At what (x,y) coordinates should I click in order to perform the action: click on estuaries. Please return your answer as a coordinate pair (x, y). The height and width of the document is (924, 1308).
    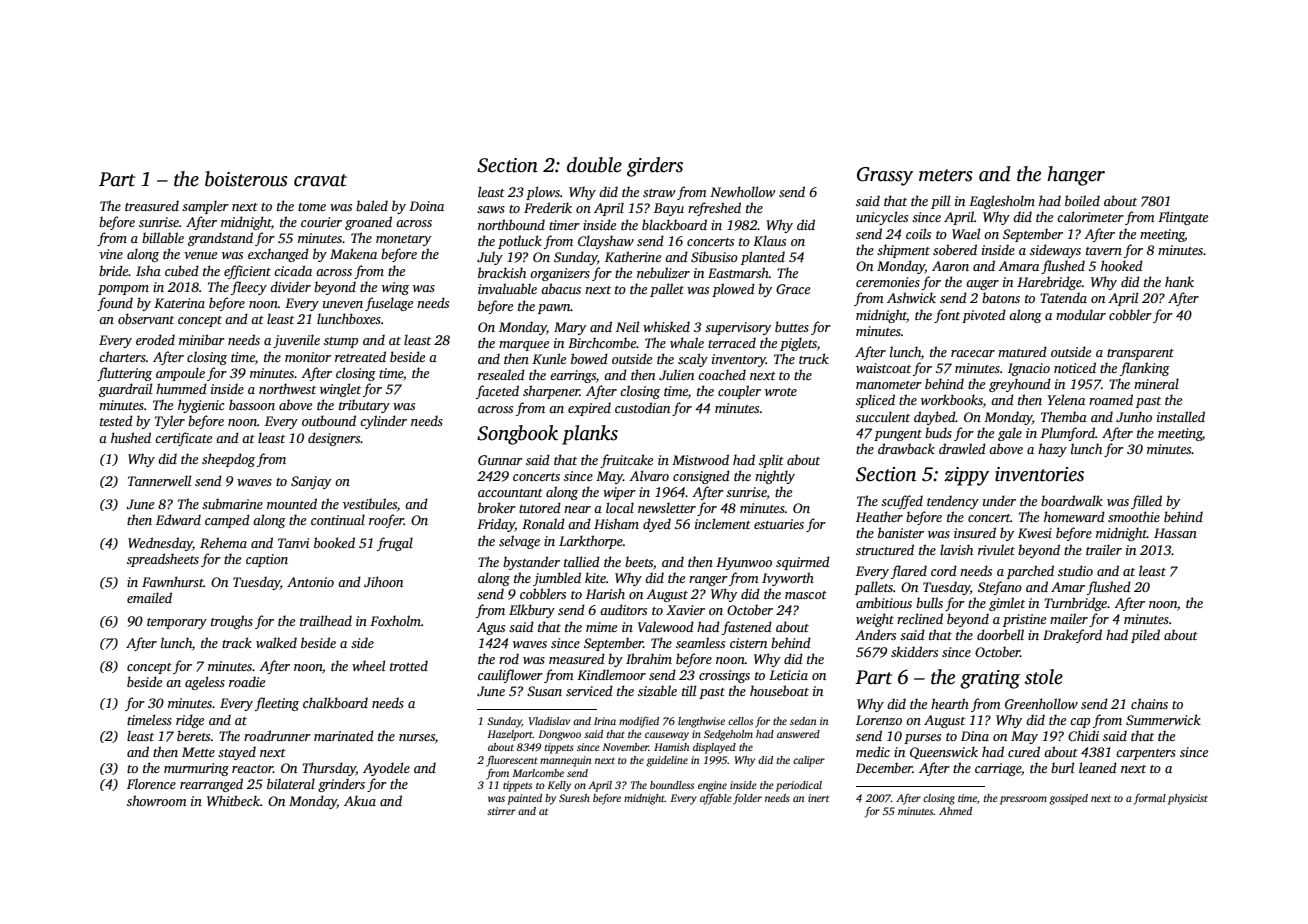
    Looking at the image, I should click on (779, 524).
